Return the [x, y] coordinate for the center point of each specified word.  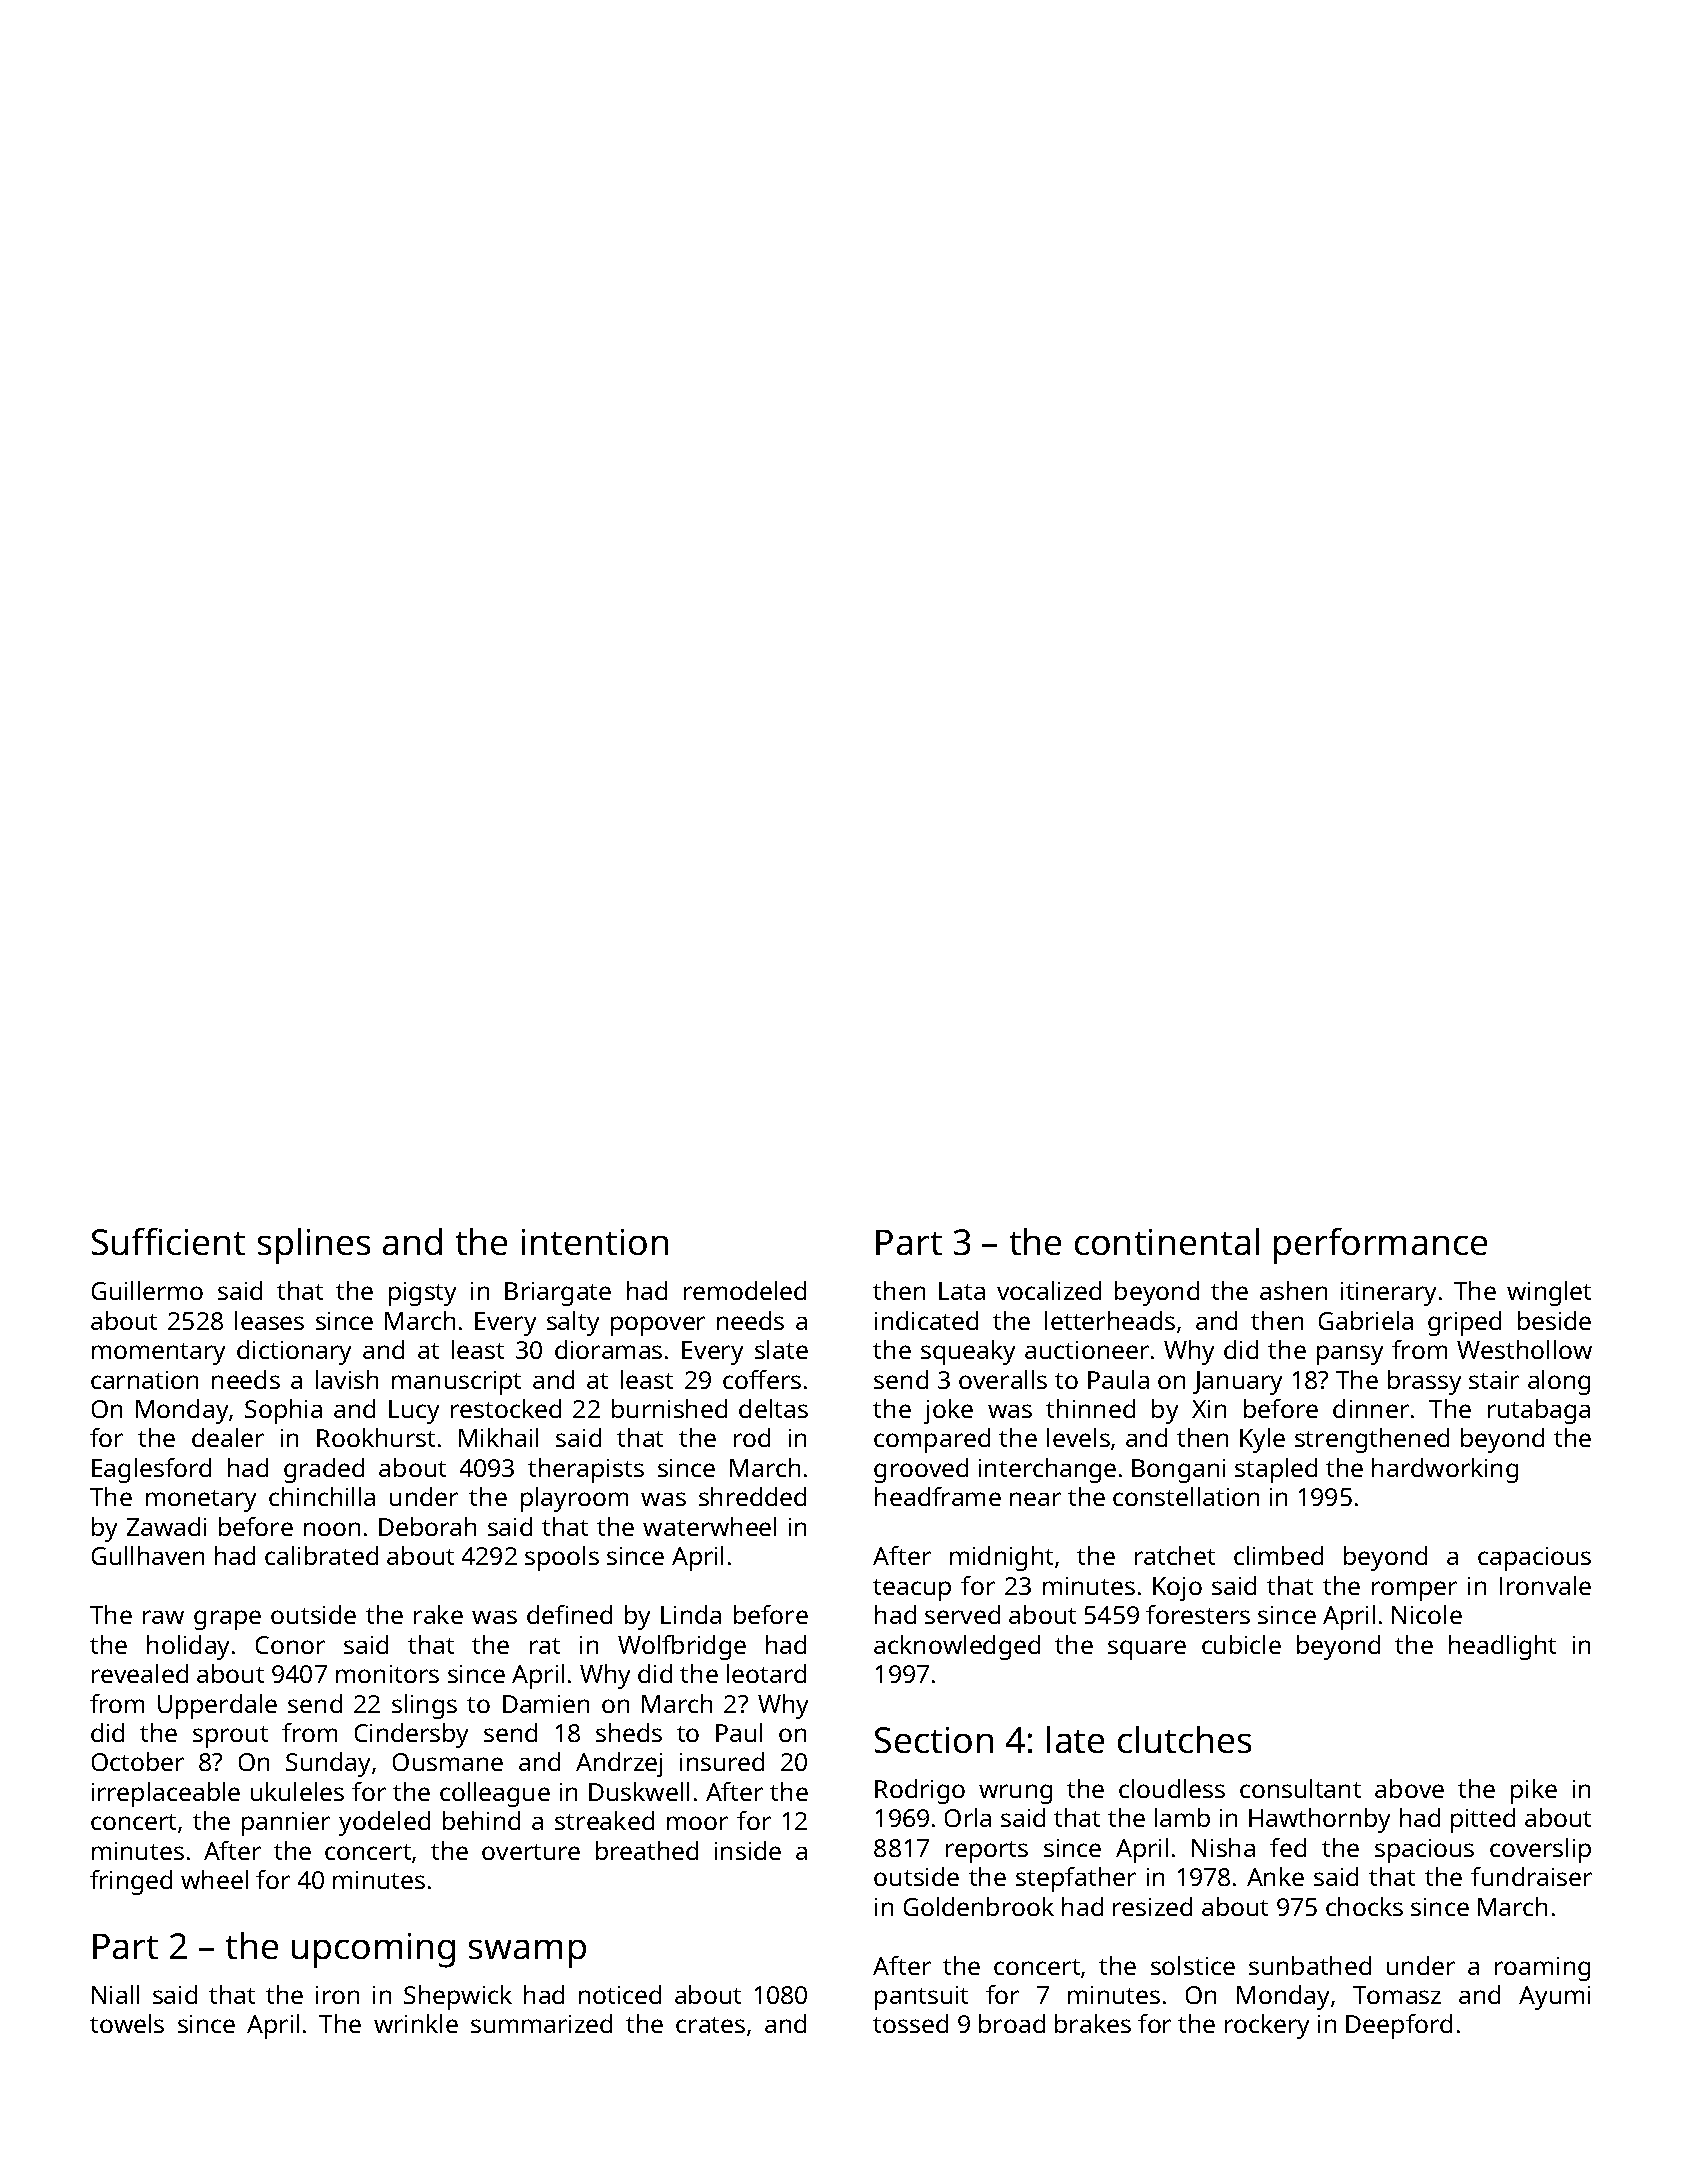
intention [595, 1242]
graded [324, 1470]
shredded [752, 1496]
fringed [131, 1882]
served [962, 1614]
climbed [1278, 1555]
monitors [387, 1674]
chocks [1364, 1906]
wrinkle [416, 2023]
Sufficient [168, 1241]
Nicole [1427, 1614]
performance [1380, 1246]
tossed [910, 2023]
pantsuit [921, 1998]
